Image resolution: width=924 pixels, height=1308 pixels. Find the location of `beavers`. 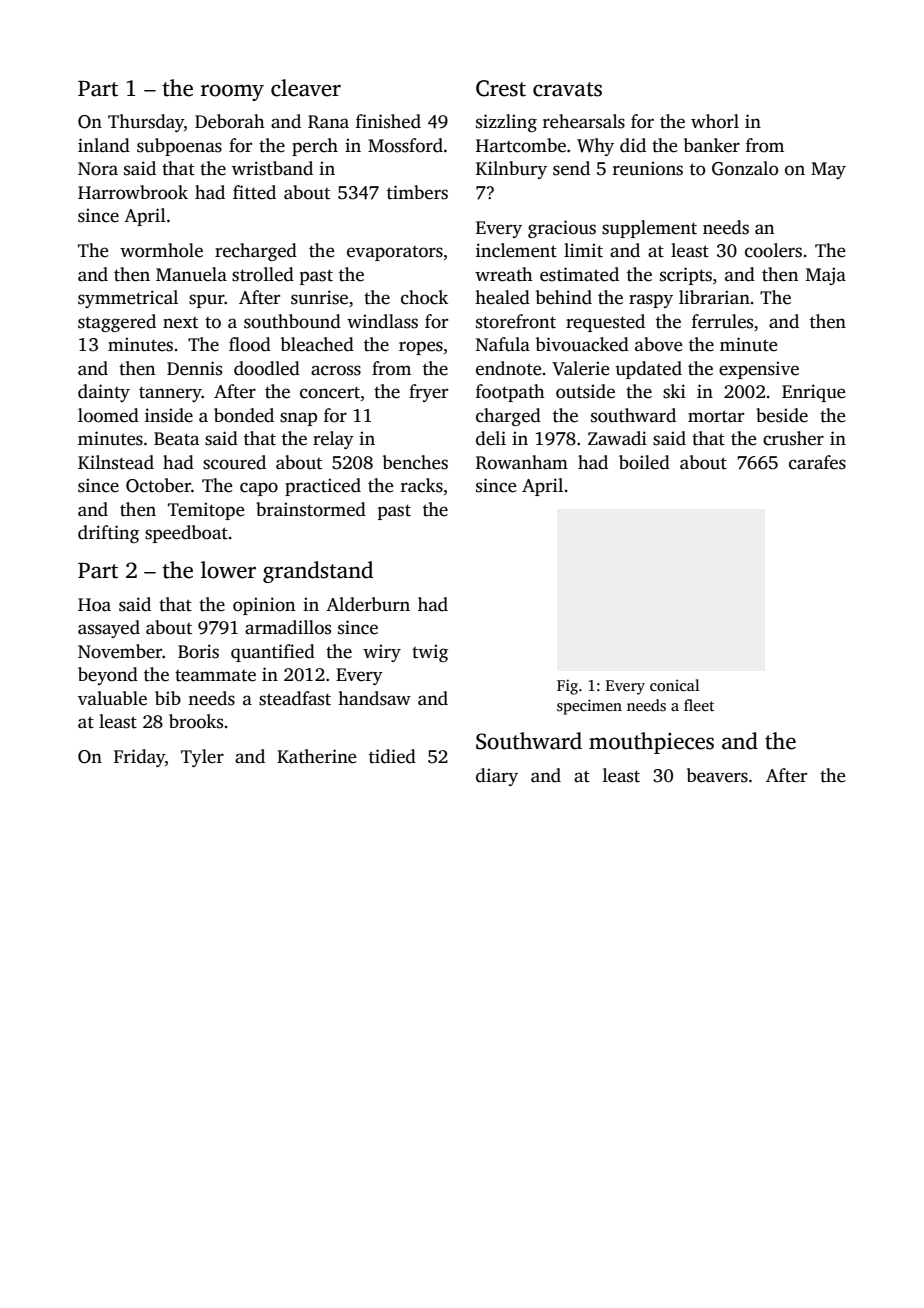

beavers is located at coordinates (717, 775).
